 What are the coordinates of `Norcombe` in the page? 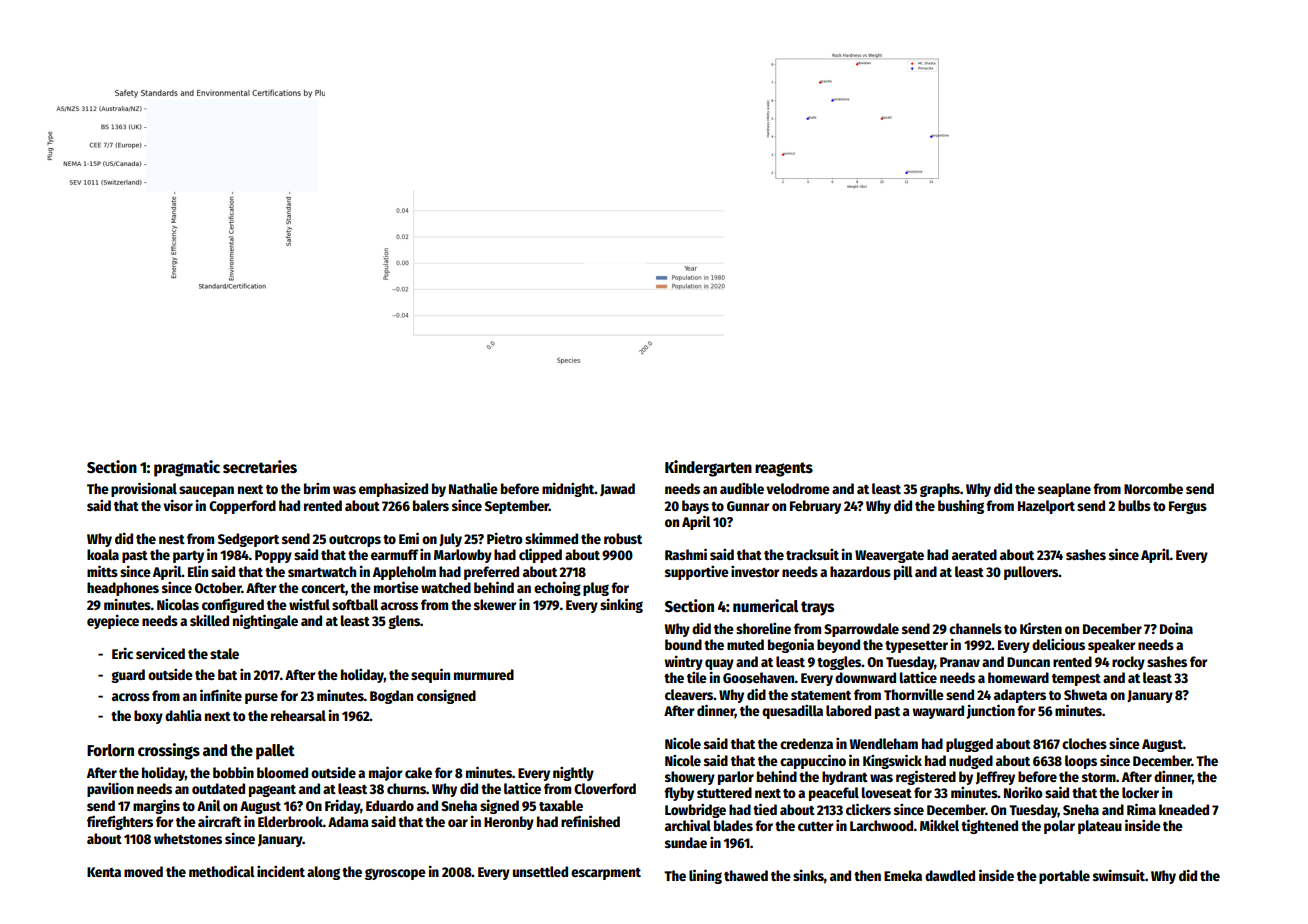 It's located at (1153, 488).
